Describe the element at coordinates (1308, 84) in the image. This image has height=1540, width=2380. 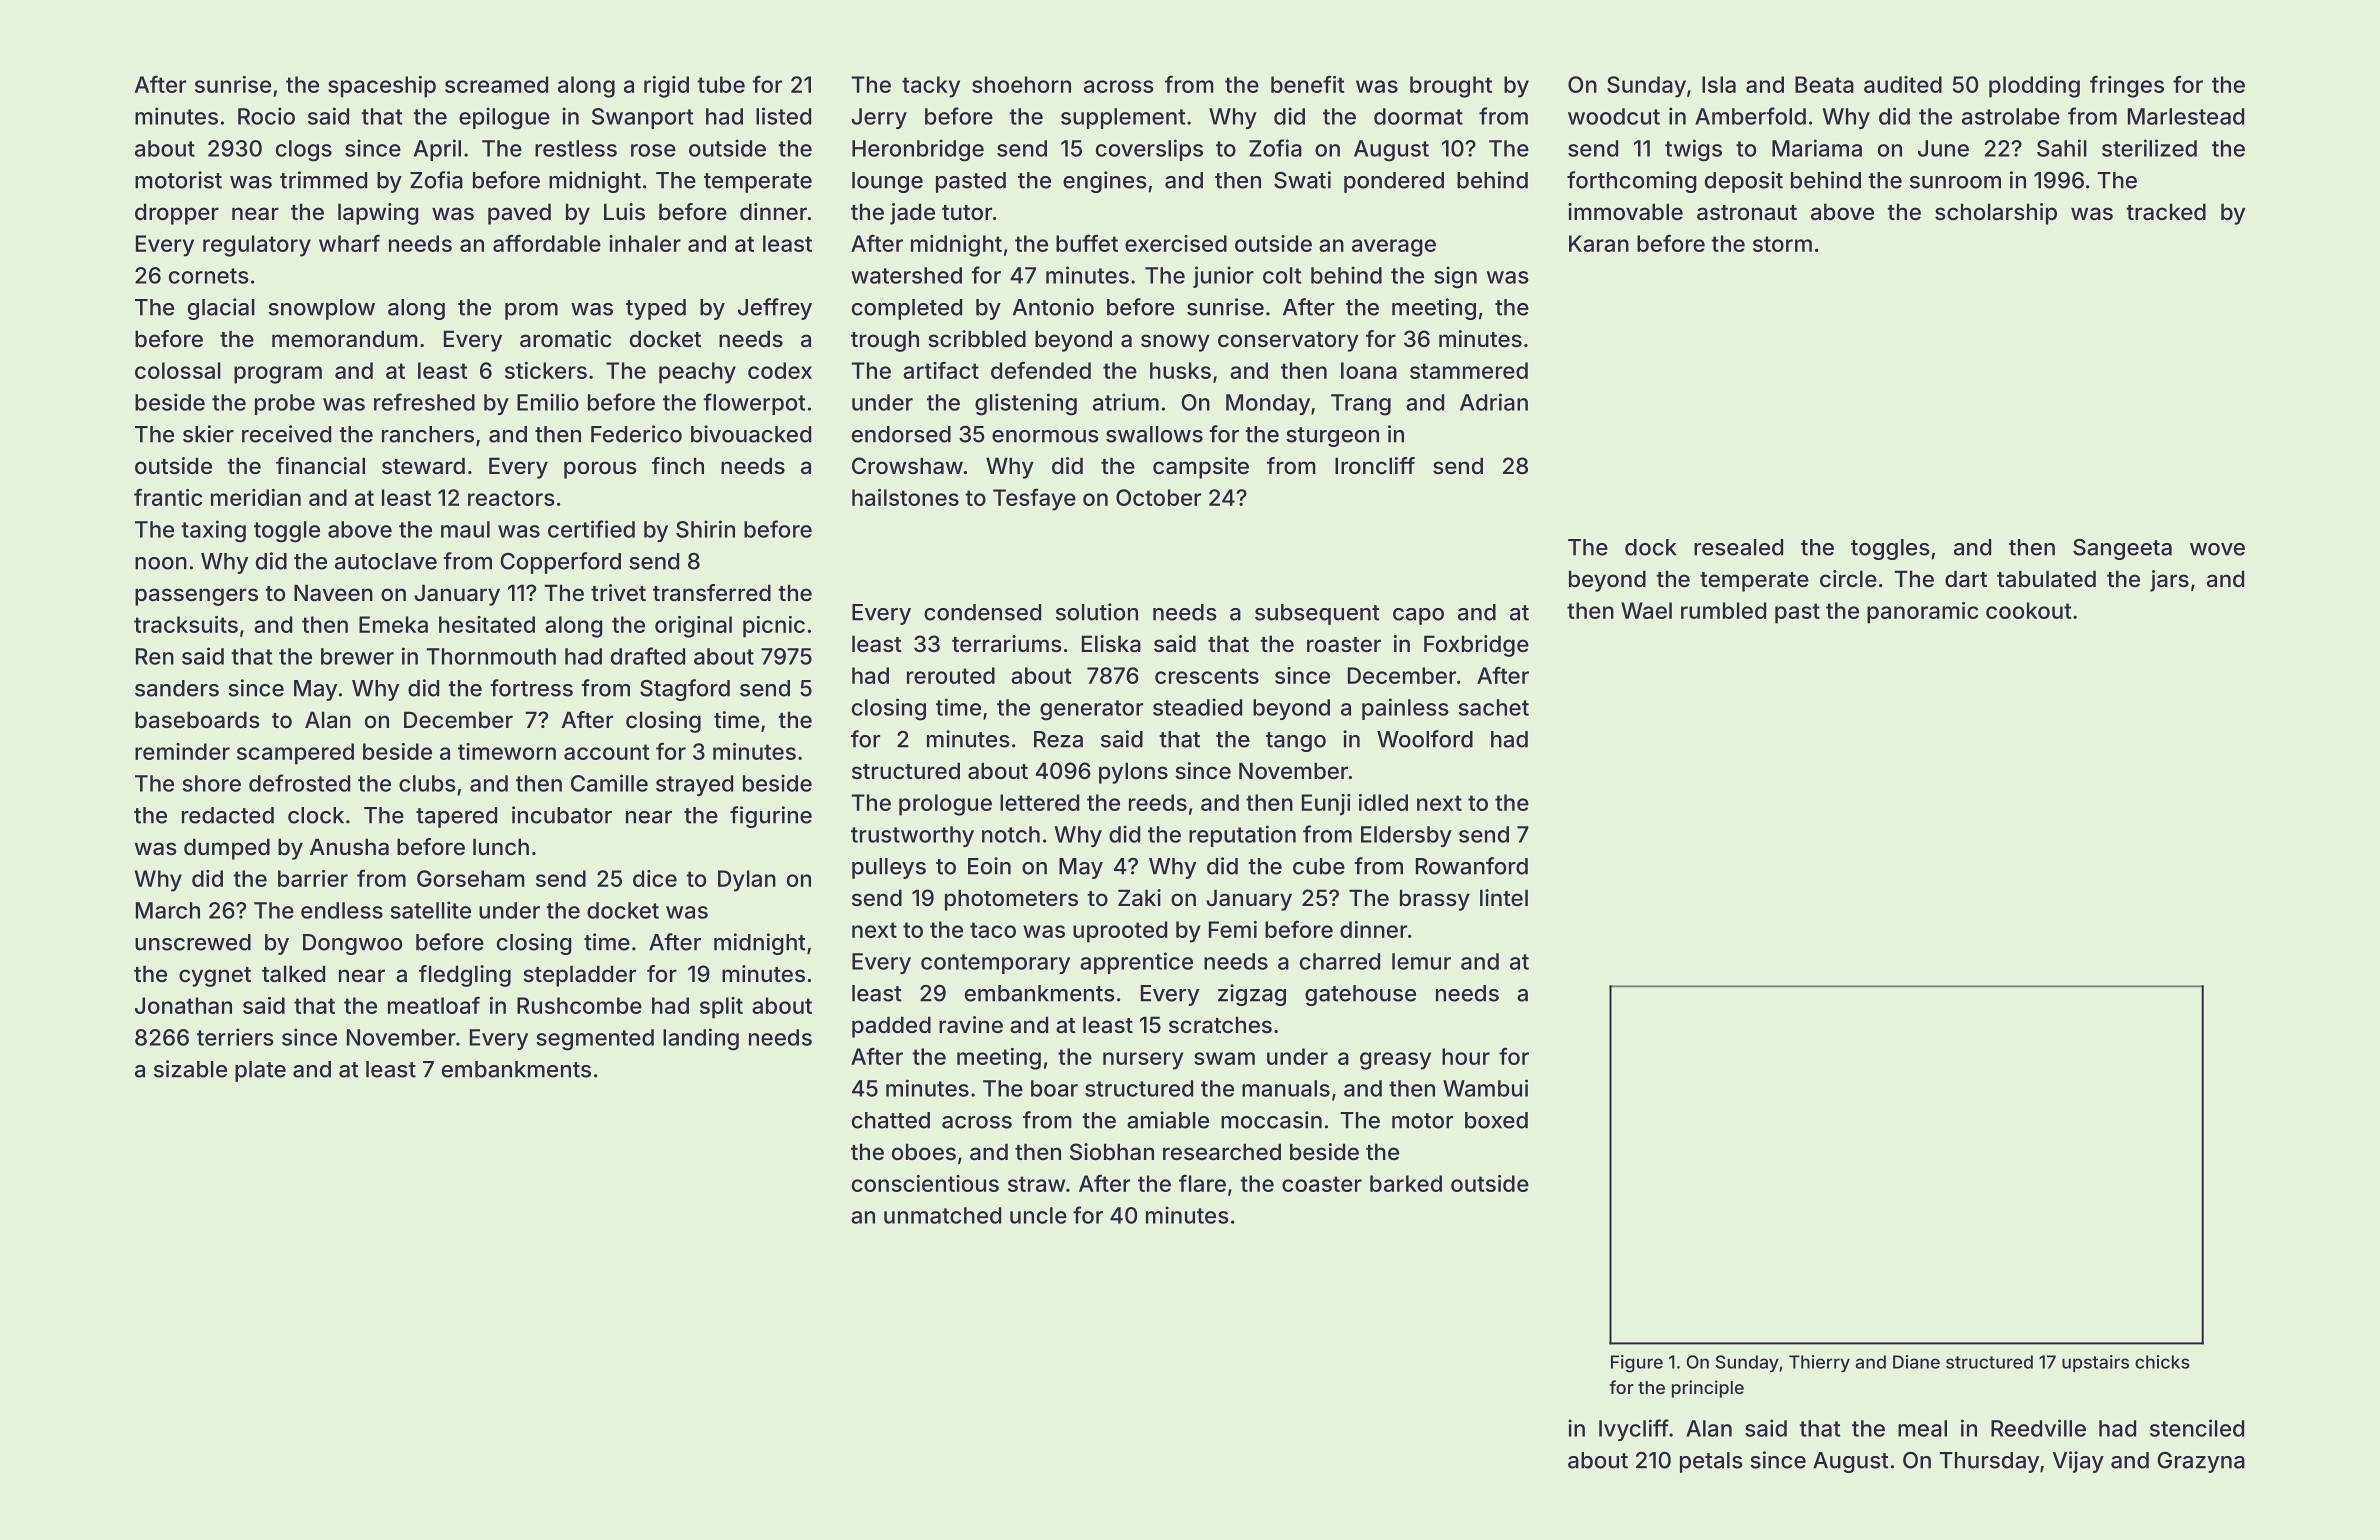
I see `benefit` at that location.
